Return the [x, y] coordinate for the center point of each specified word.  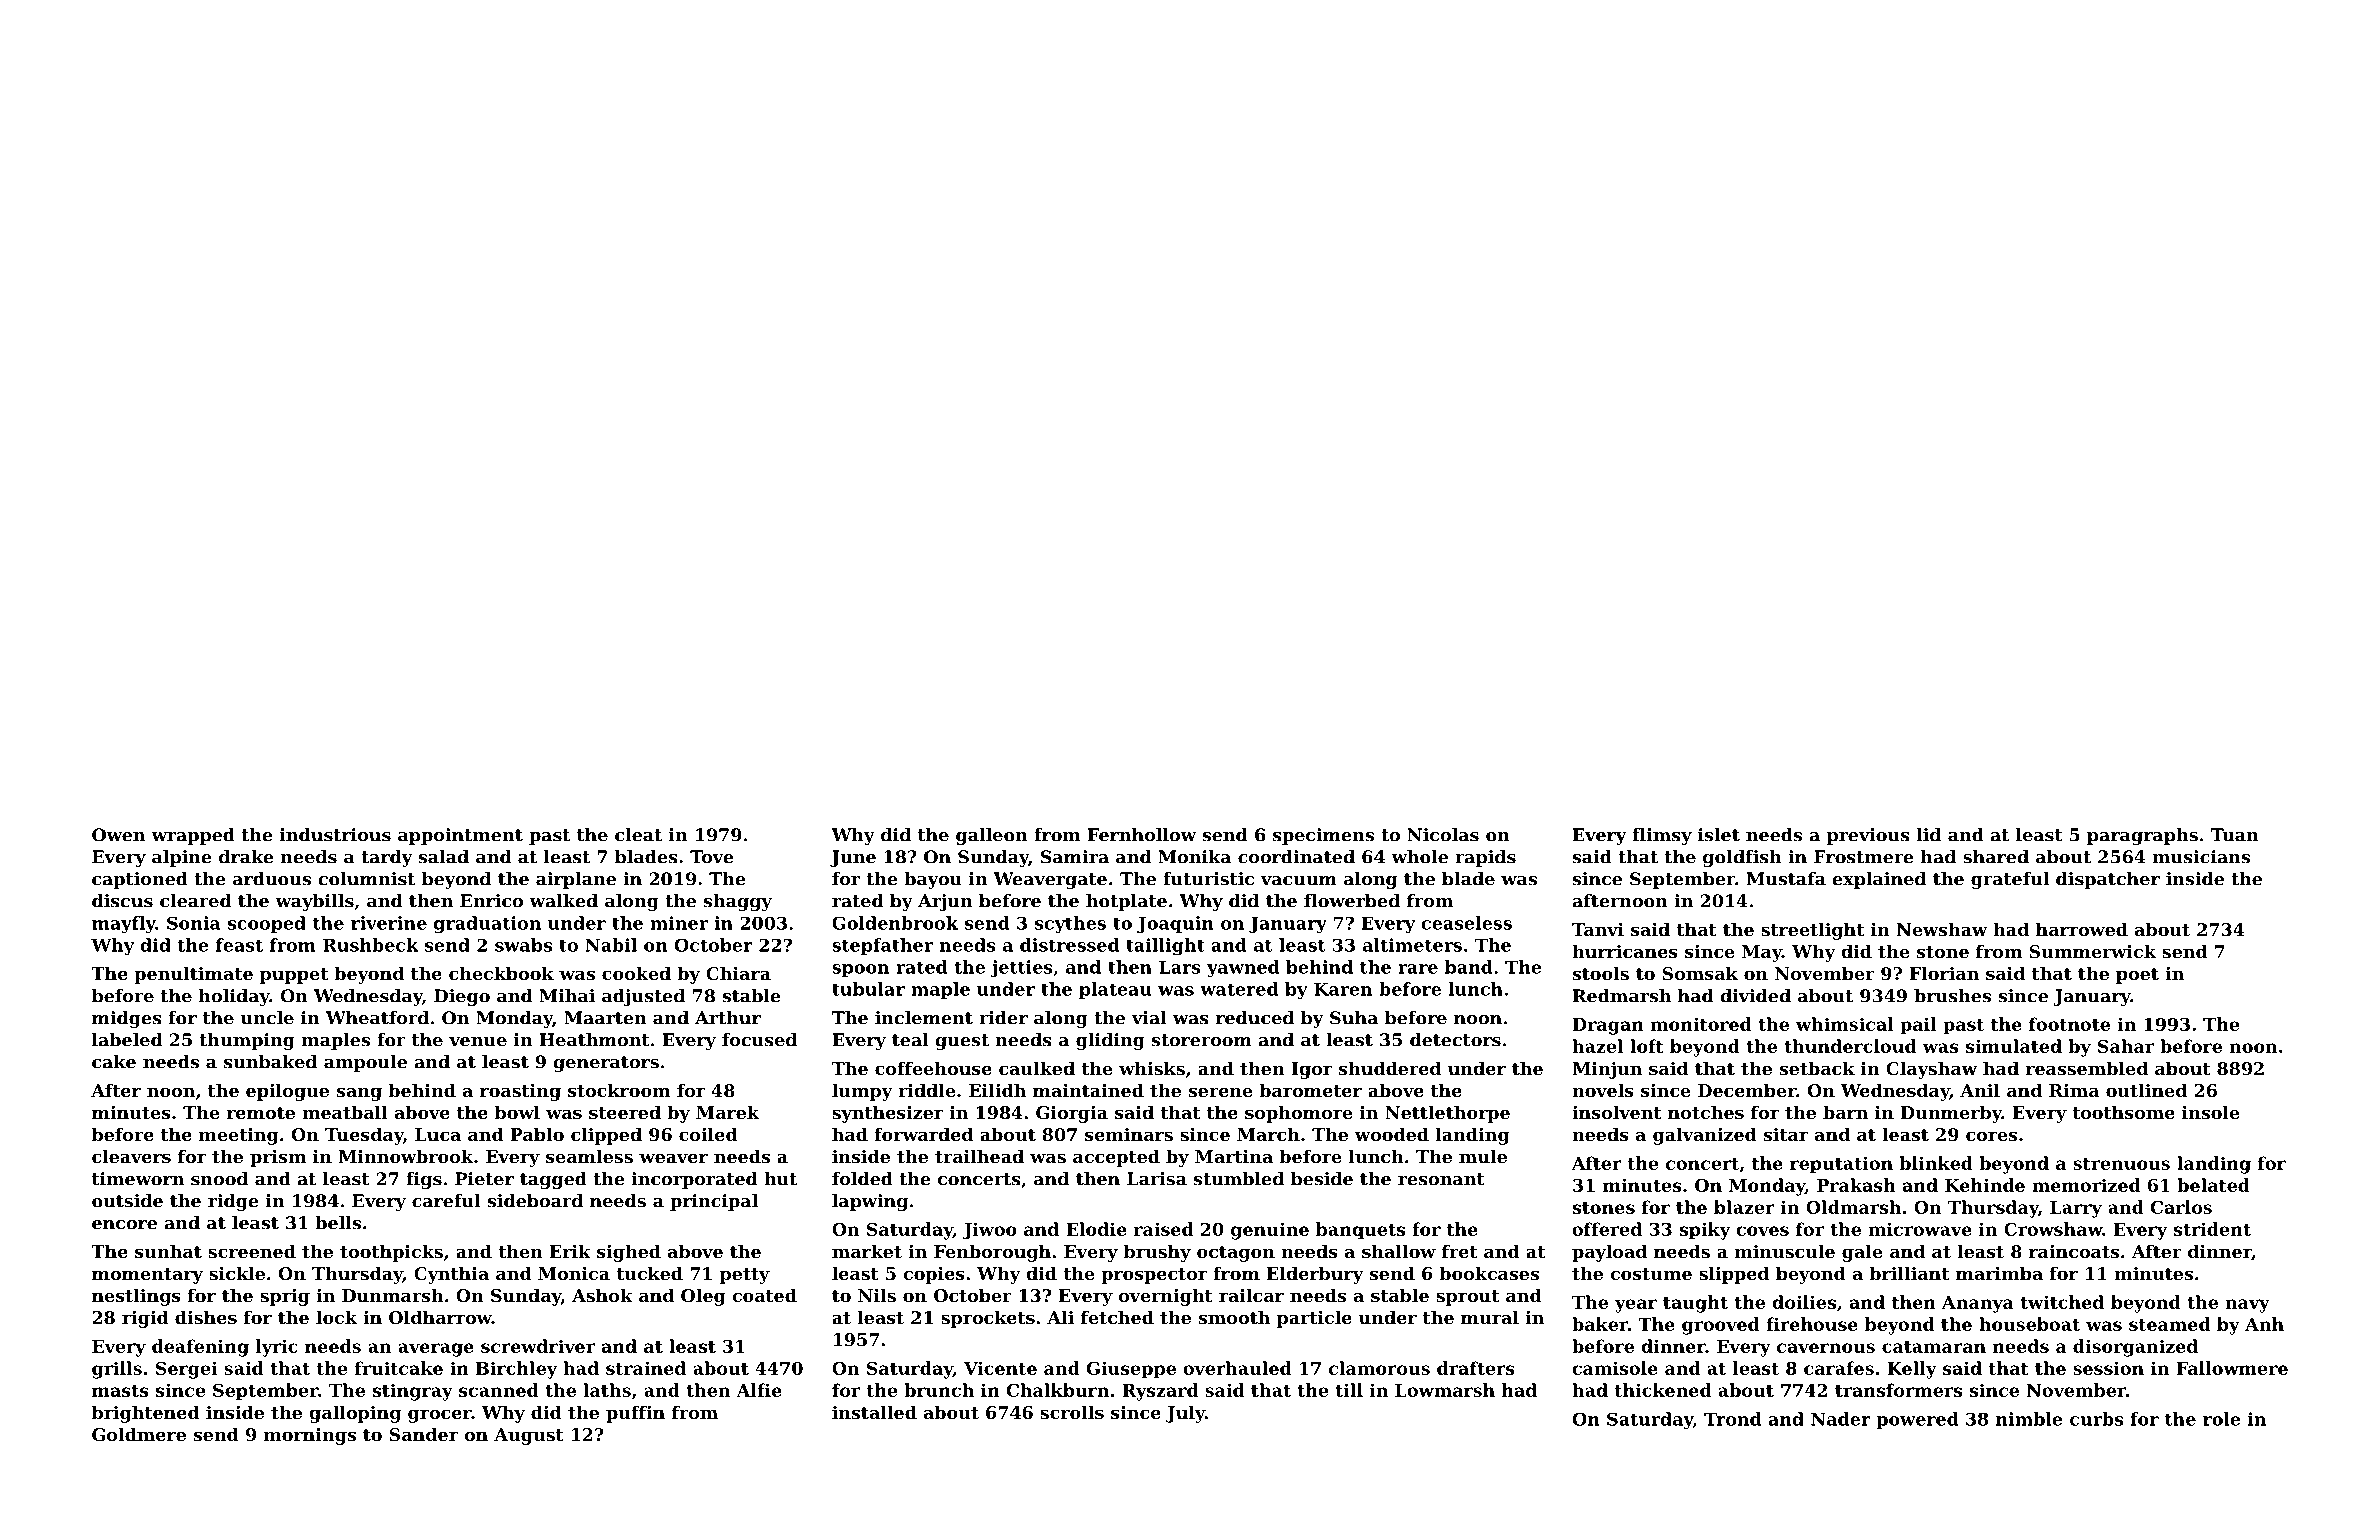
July [1185, 1414]
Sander [423, 1434]
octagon [1236, 1254]
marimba [1999, 1273]
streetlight [1812, 931]
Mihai [567, 996]
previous [1868, 836]
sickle [237, 1273]
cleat [638, 835]
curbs [2096, 1419]
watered [1239, 989]
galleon [992, 836]
